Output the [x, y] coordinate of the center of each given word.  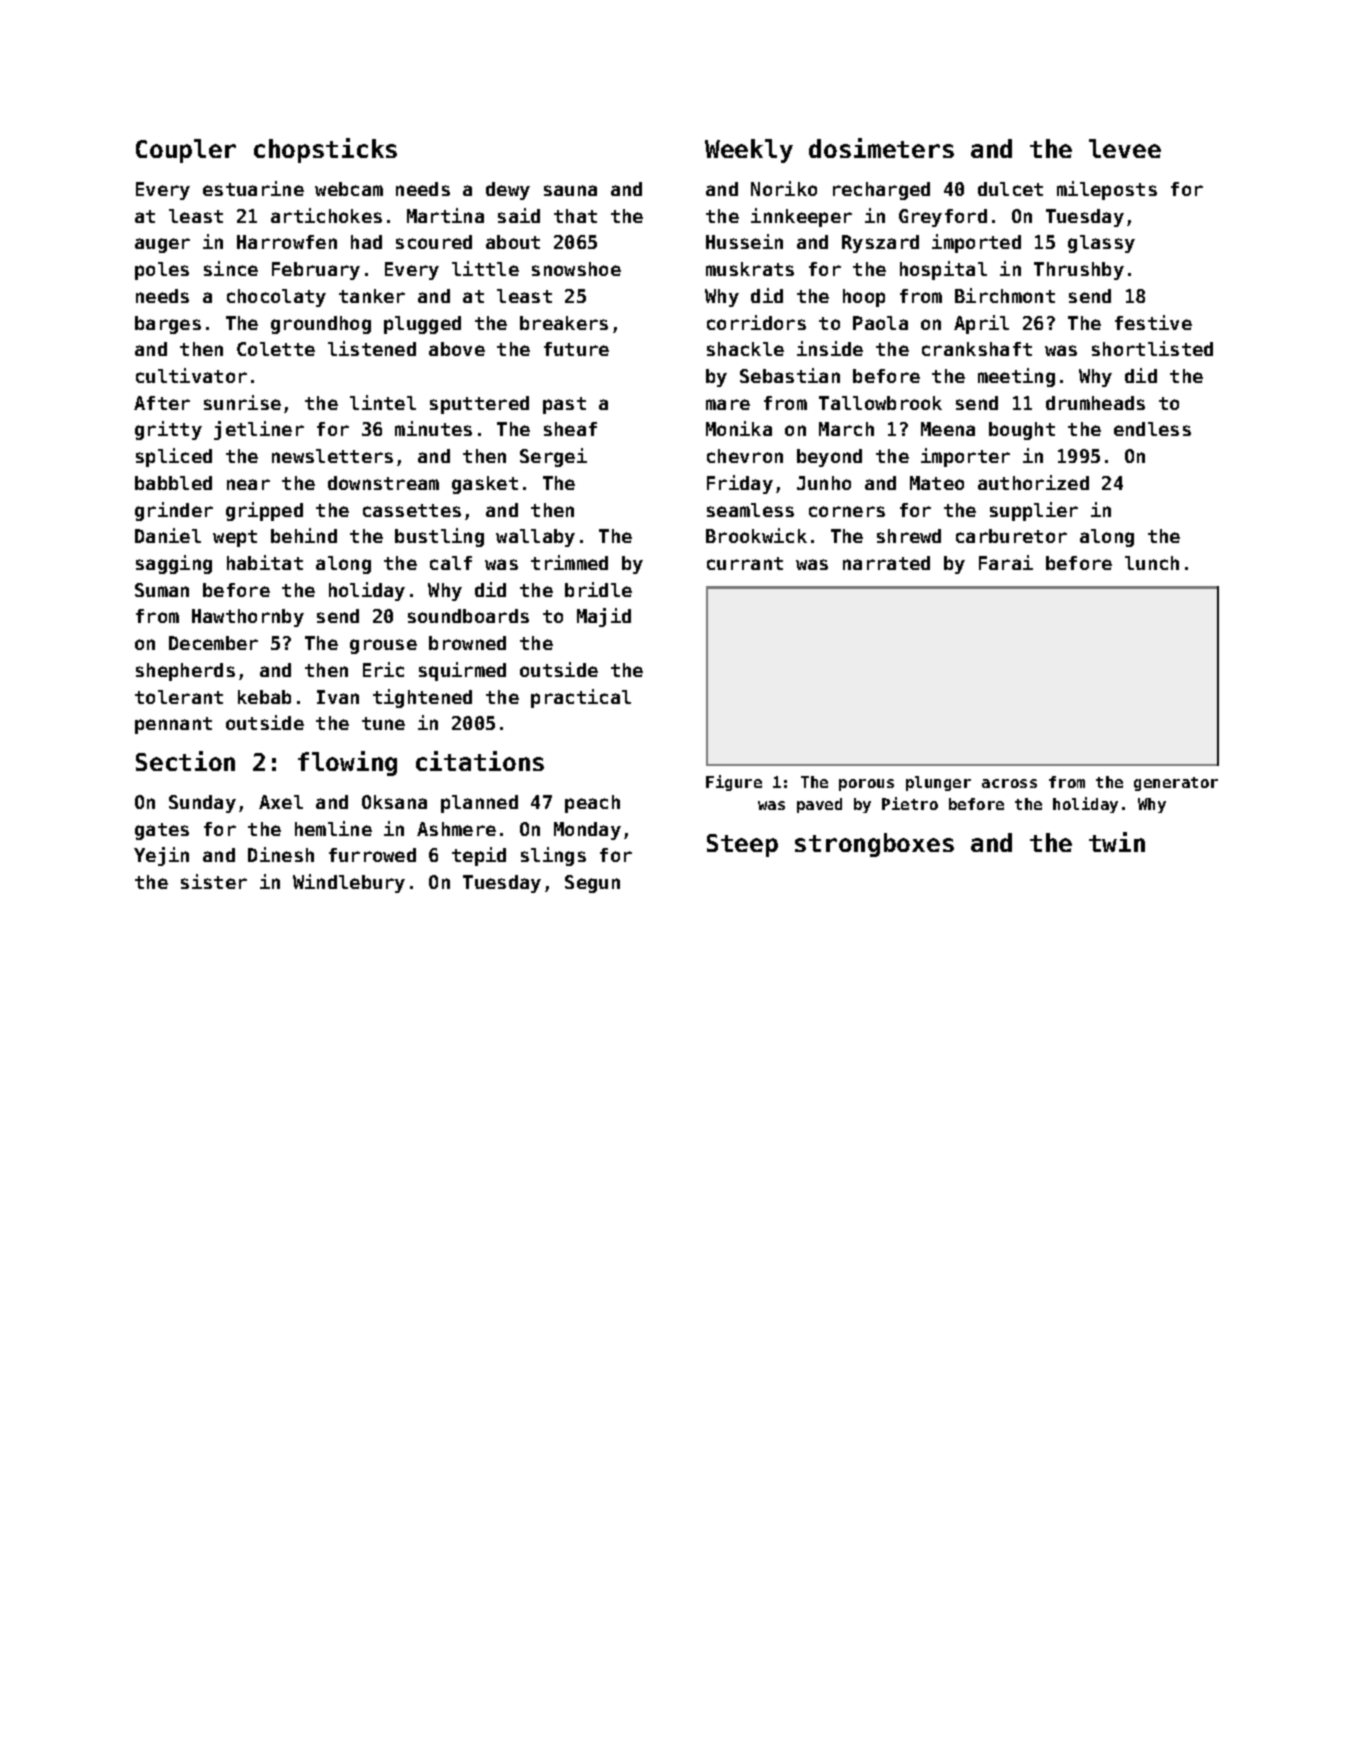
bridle [598, 589]
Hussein [744, 241]
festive [1153, 322]
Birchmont [1005, 295]
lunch [1152, 563]
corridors [756, 322]
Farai [1006, 562]
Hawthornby [248, 618]
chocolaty [276, 298]
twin [1117, 842]
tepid [479, 856]
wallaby [535, 538]
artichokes [326, 215]
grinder [174, 511]
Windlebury [349, 883]
